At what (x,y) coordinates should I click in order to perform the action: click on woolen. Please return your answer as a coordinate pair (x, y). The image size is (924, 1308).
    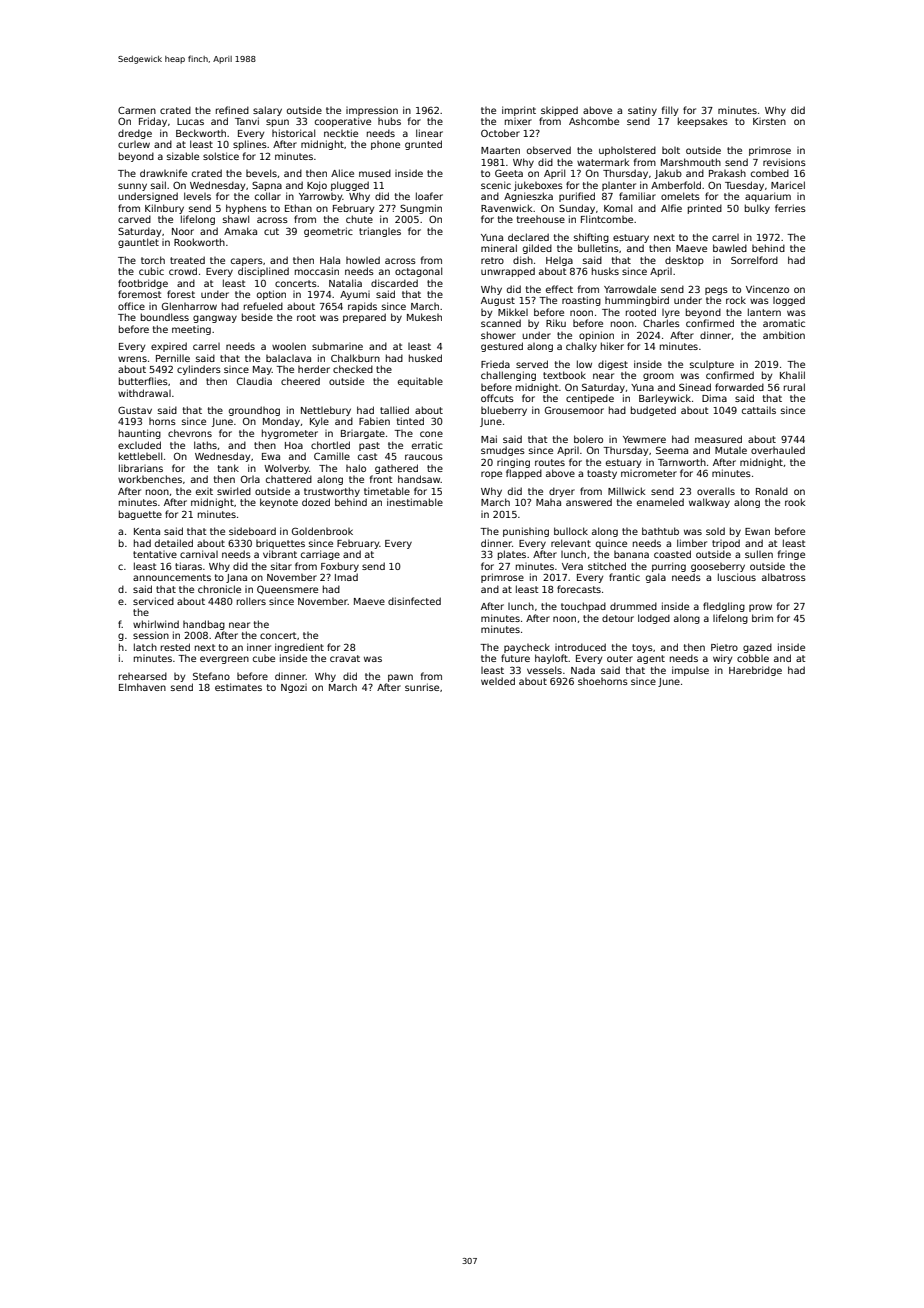
    Looking at the image, I should click on (289, 346).
